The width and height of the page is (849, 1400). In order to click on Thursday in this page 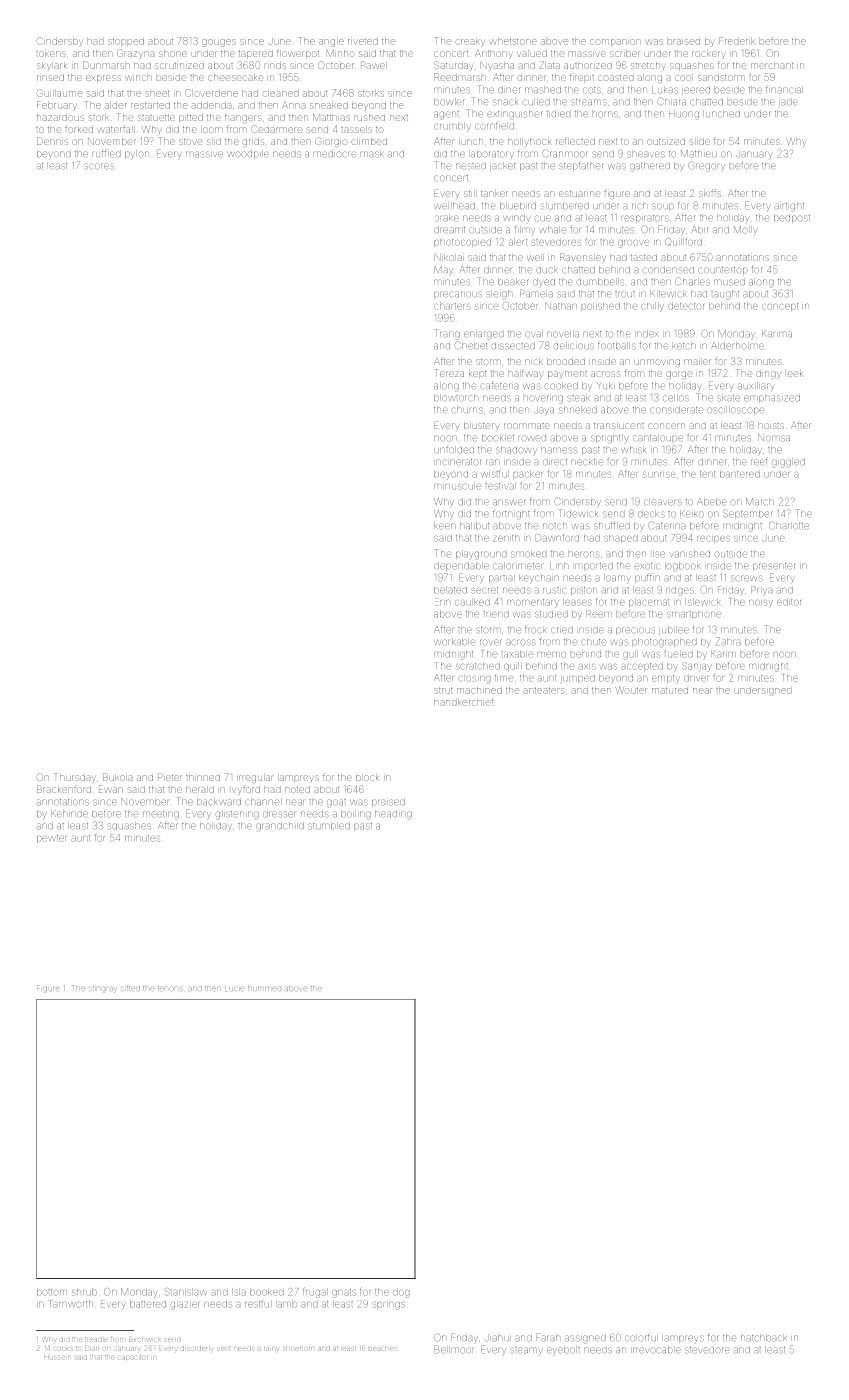, I will do `click(75, 777)`.
